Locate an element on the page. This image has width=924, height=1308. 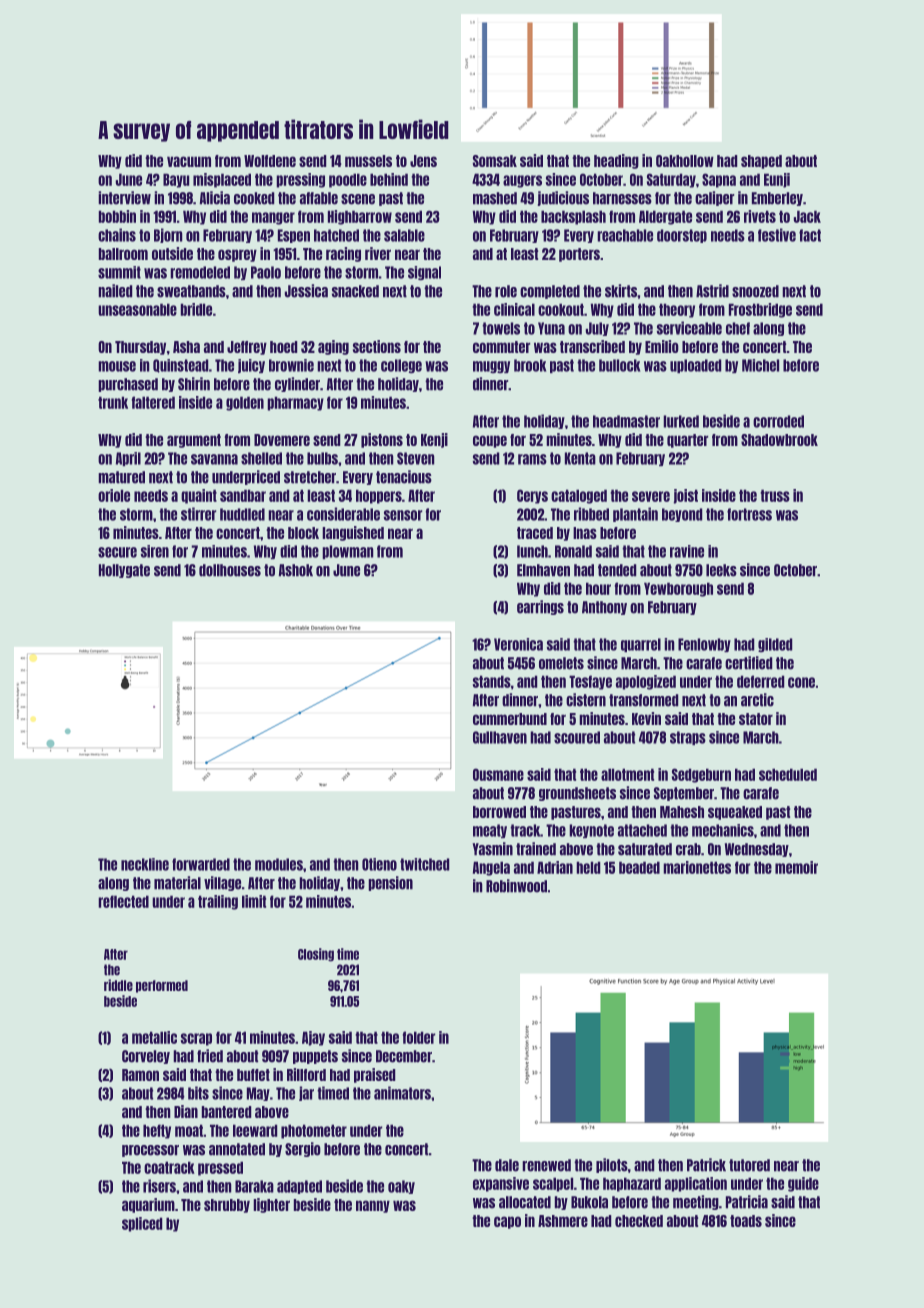
capo is located at coordinates (507, 1222).
